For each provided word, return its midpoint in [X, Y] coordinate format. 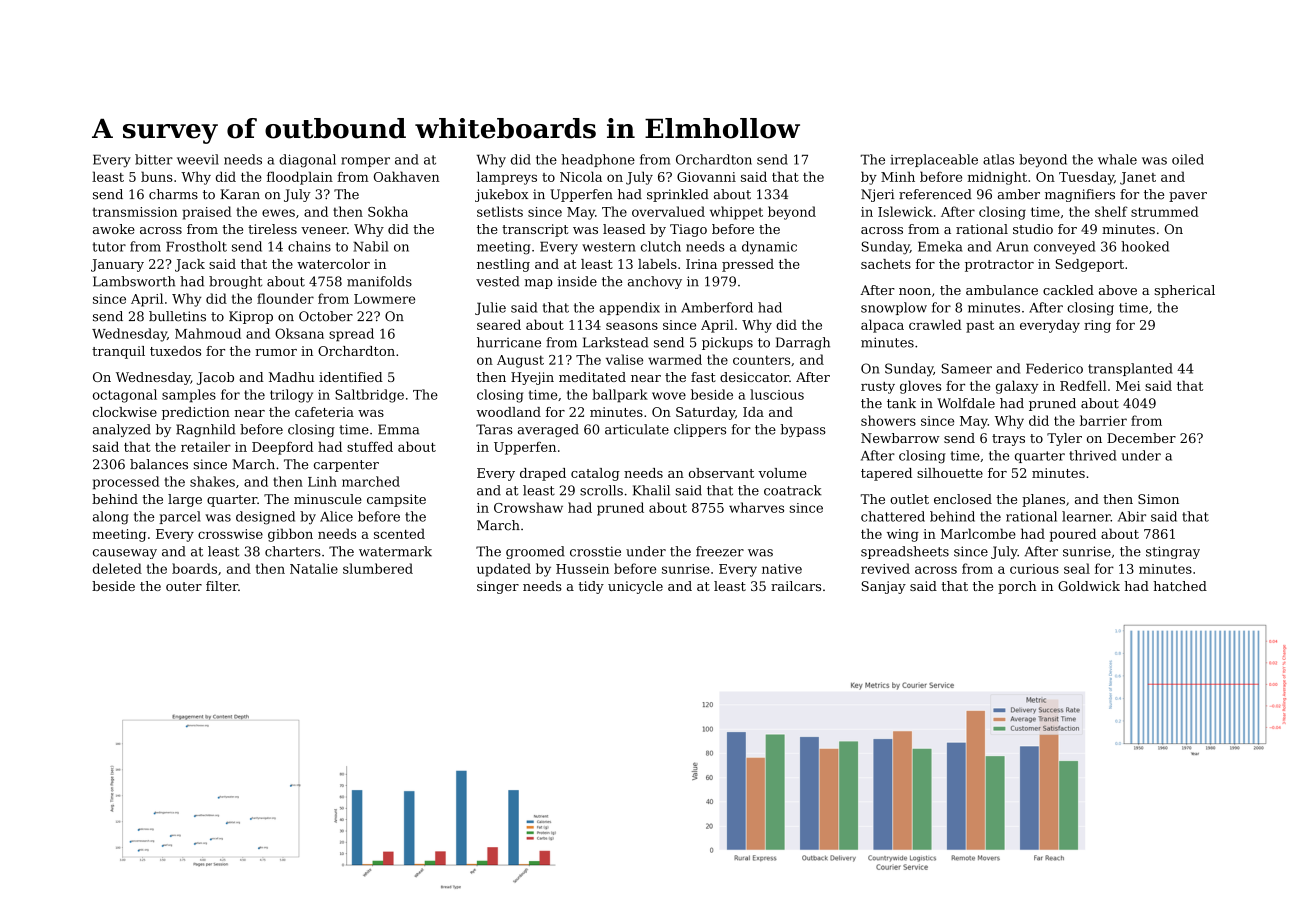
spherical [1184, 291]
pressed [748, 265]
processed [126, 482]
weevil [198, 159]
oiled [1188, 159]
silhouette [950, 473]
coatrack [793, 490]
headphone [598, 160]
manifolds [379, 281]
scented [399, 533]
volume [782, 473]
